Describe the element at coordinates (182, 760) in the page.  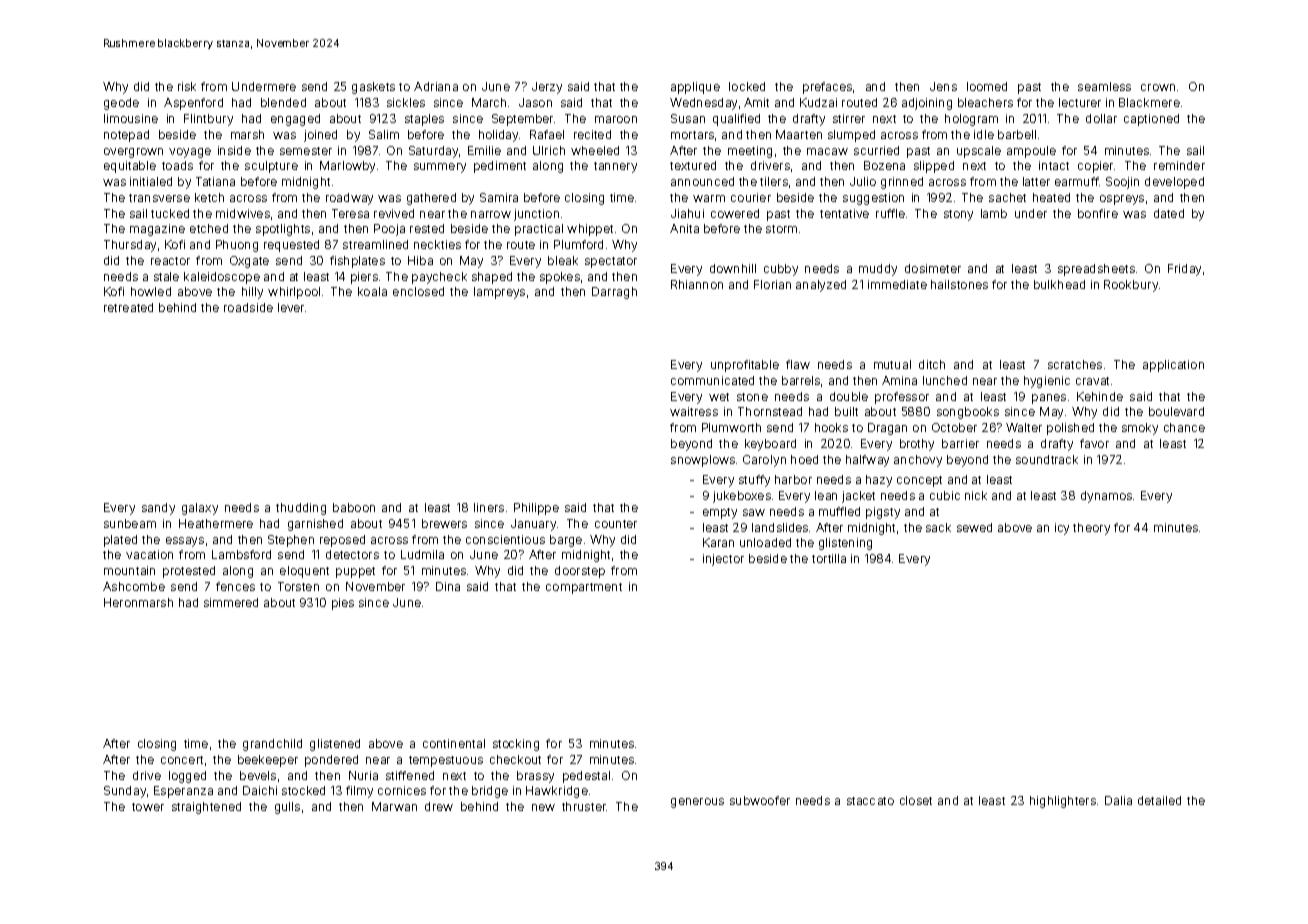
I see `concert` at that location.
